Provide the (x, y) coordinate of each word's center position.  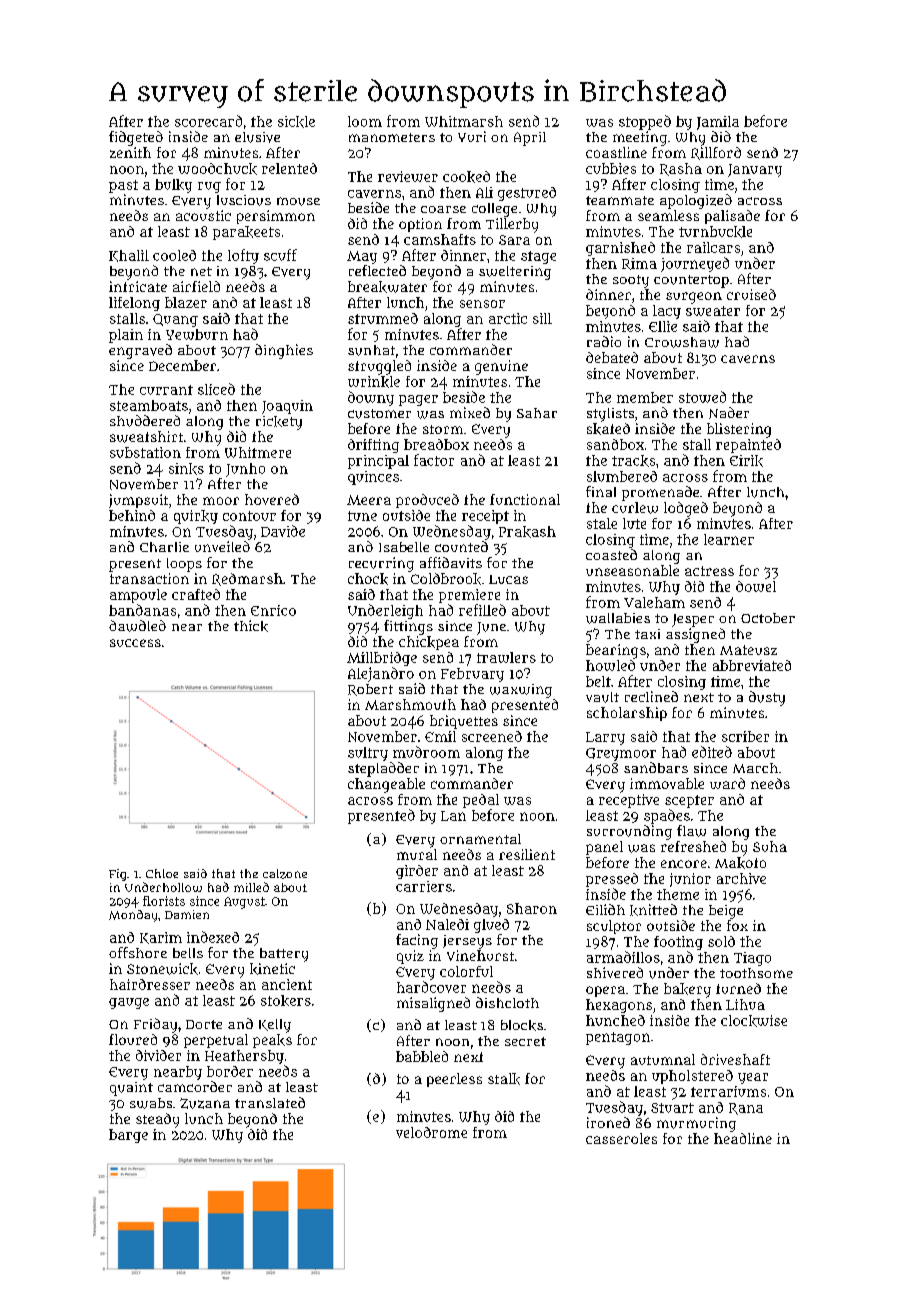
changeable (386, 785)
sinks (186, 469)
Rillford (716, 153)
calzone (285, 874)
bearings (616, 651)
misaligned (433, 1004)
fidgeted (136, 138)
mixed (470, 412)
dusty (767, 698)
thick (251, 626)
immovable (667, 783)
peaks (272, 1041)
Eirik (746, 461)
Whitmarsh (464, 121)
